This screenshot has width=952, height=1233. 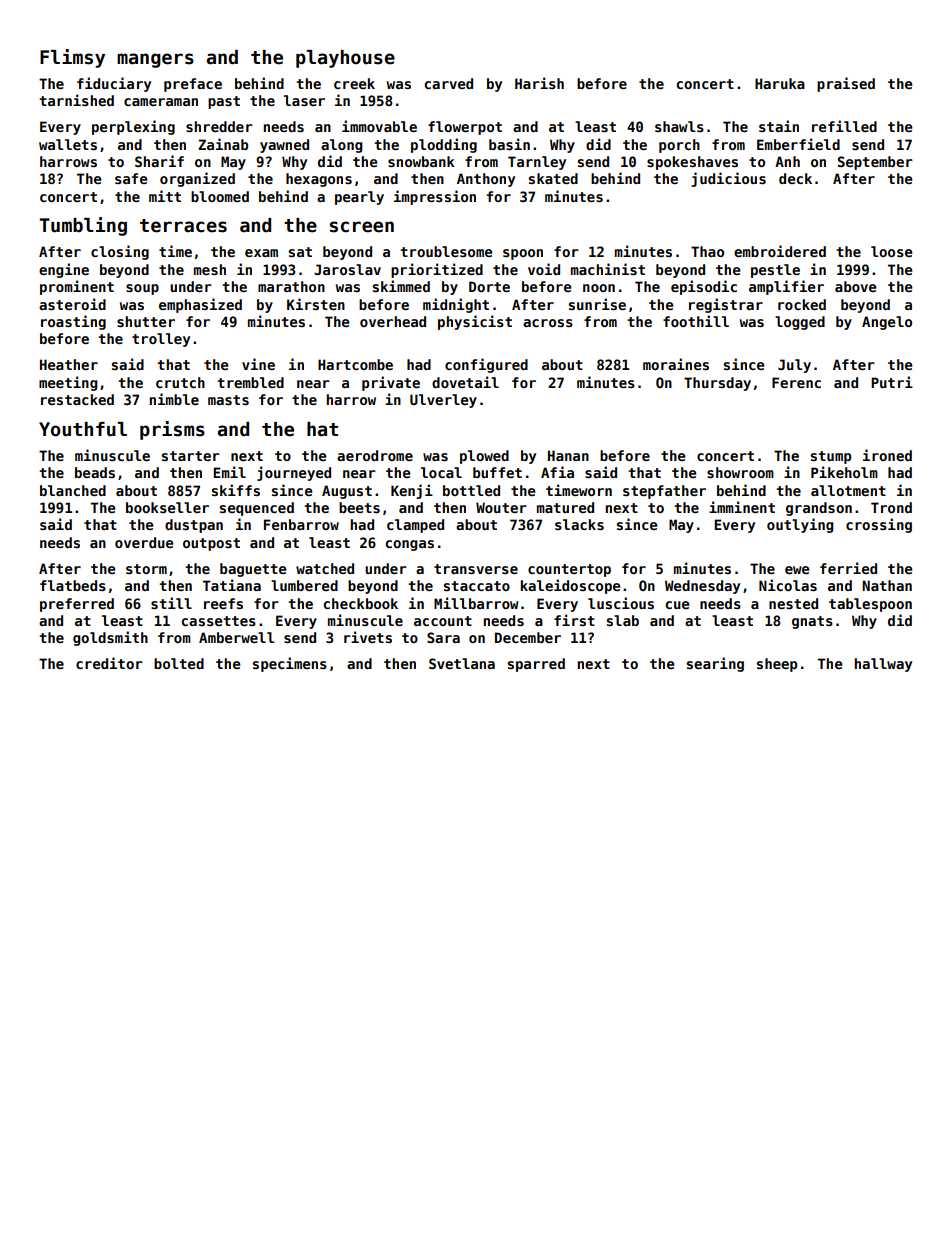 I want to click on goldsmith, so click(x=110, y=638).
